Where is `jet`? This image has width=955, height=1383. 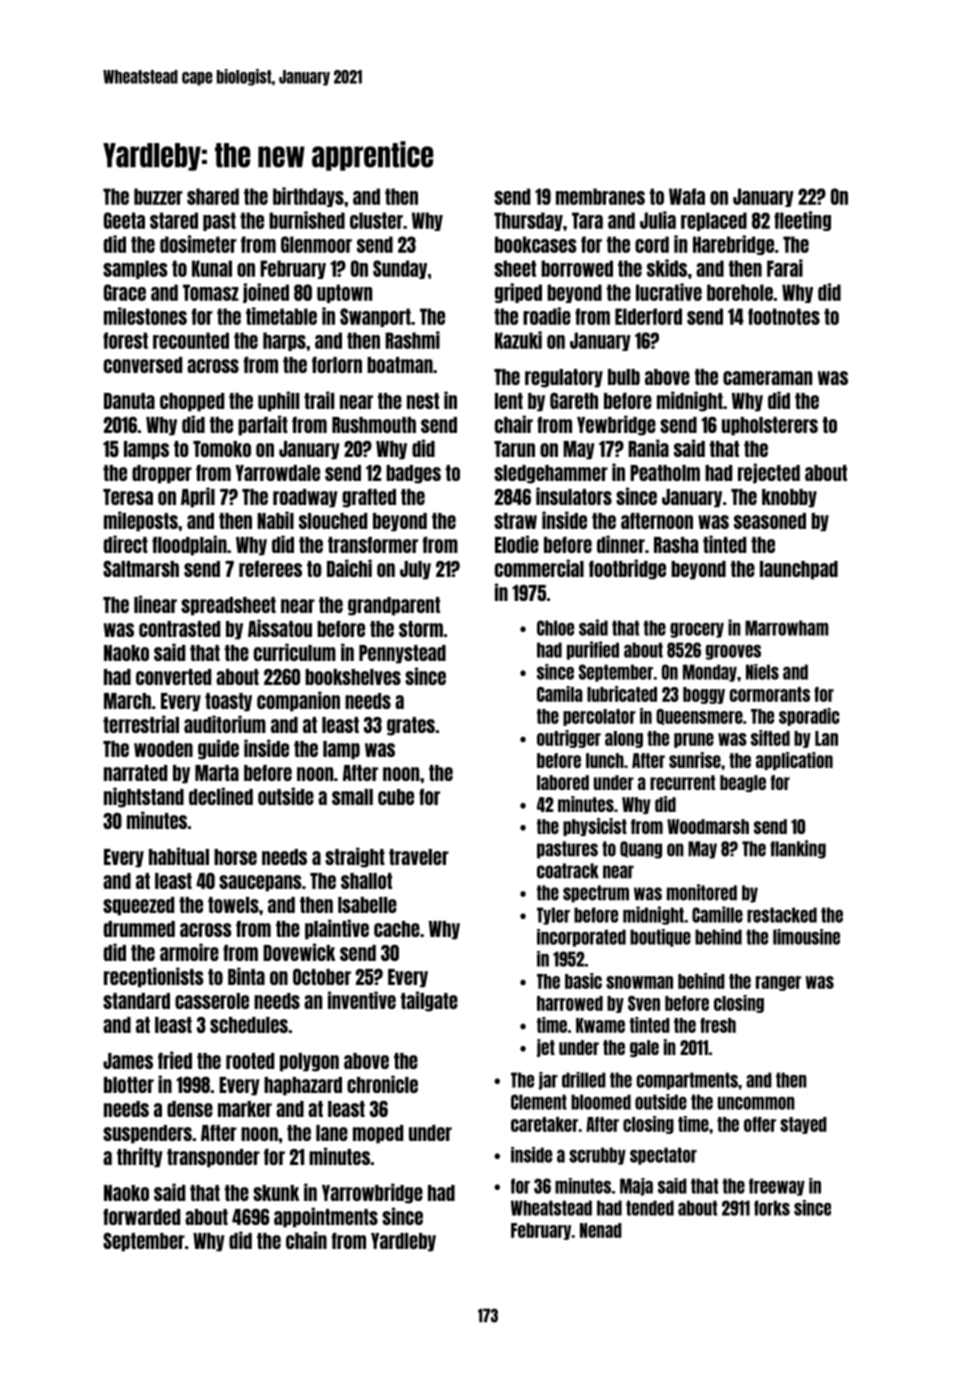 jet is located at coordinates (546, 1048).
